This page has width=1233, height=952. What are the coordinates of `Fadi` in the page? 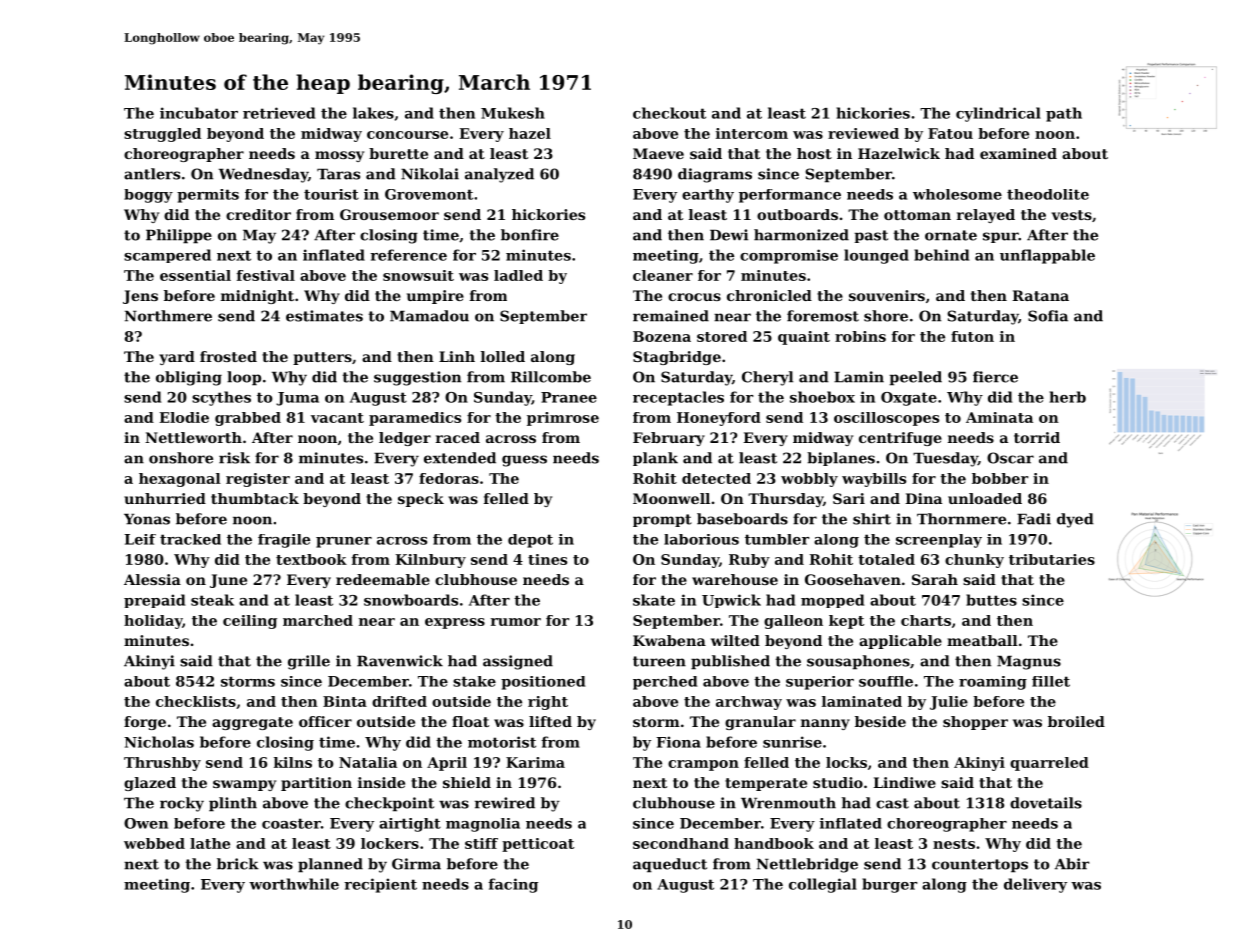 It's located at (1034, 519).
